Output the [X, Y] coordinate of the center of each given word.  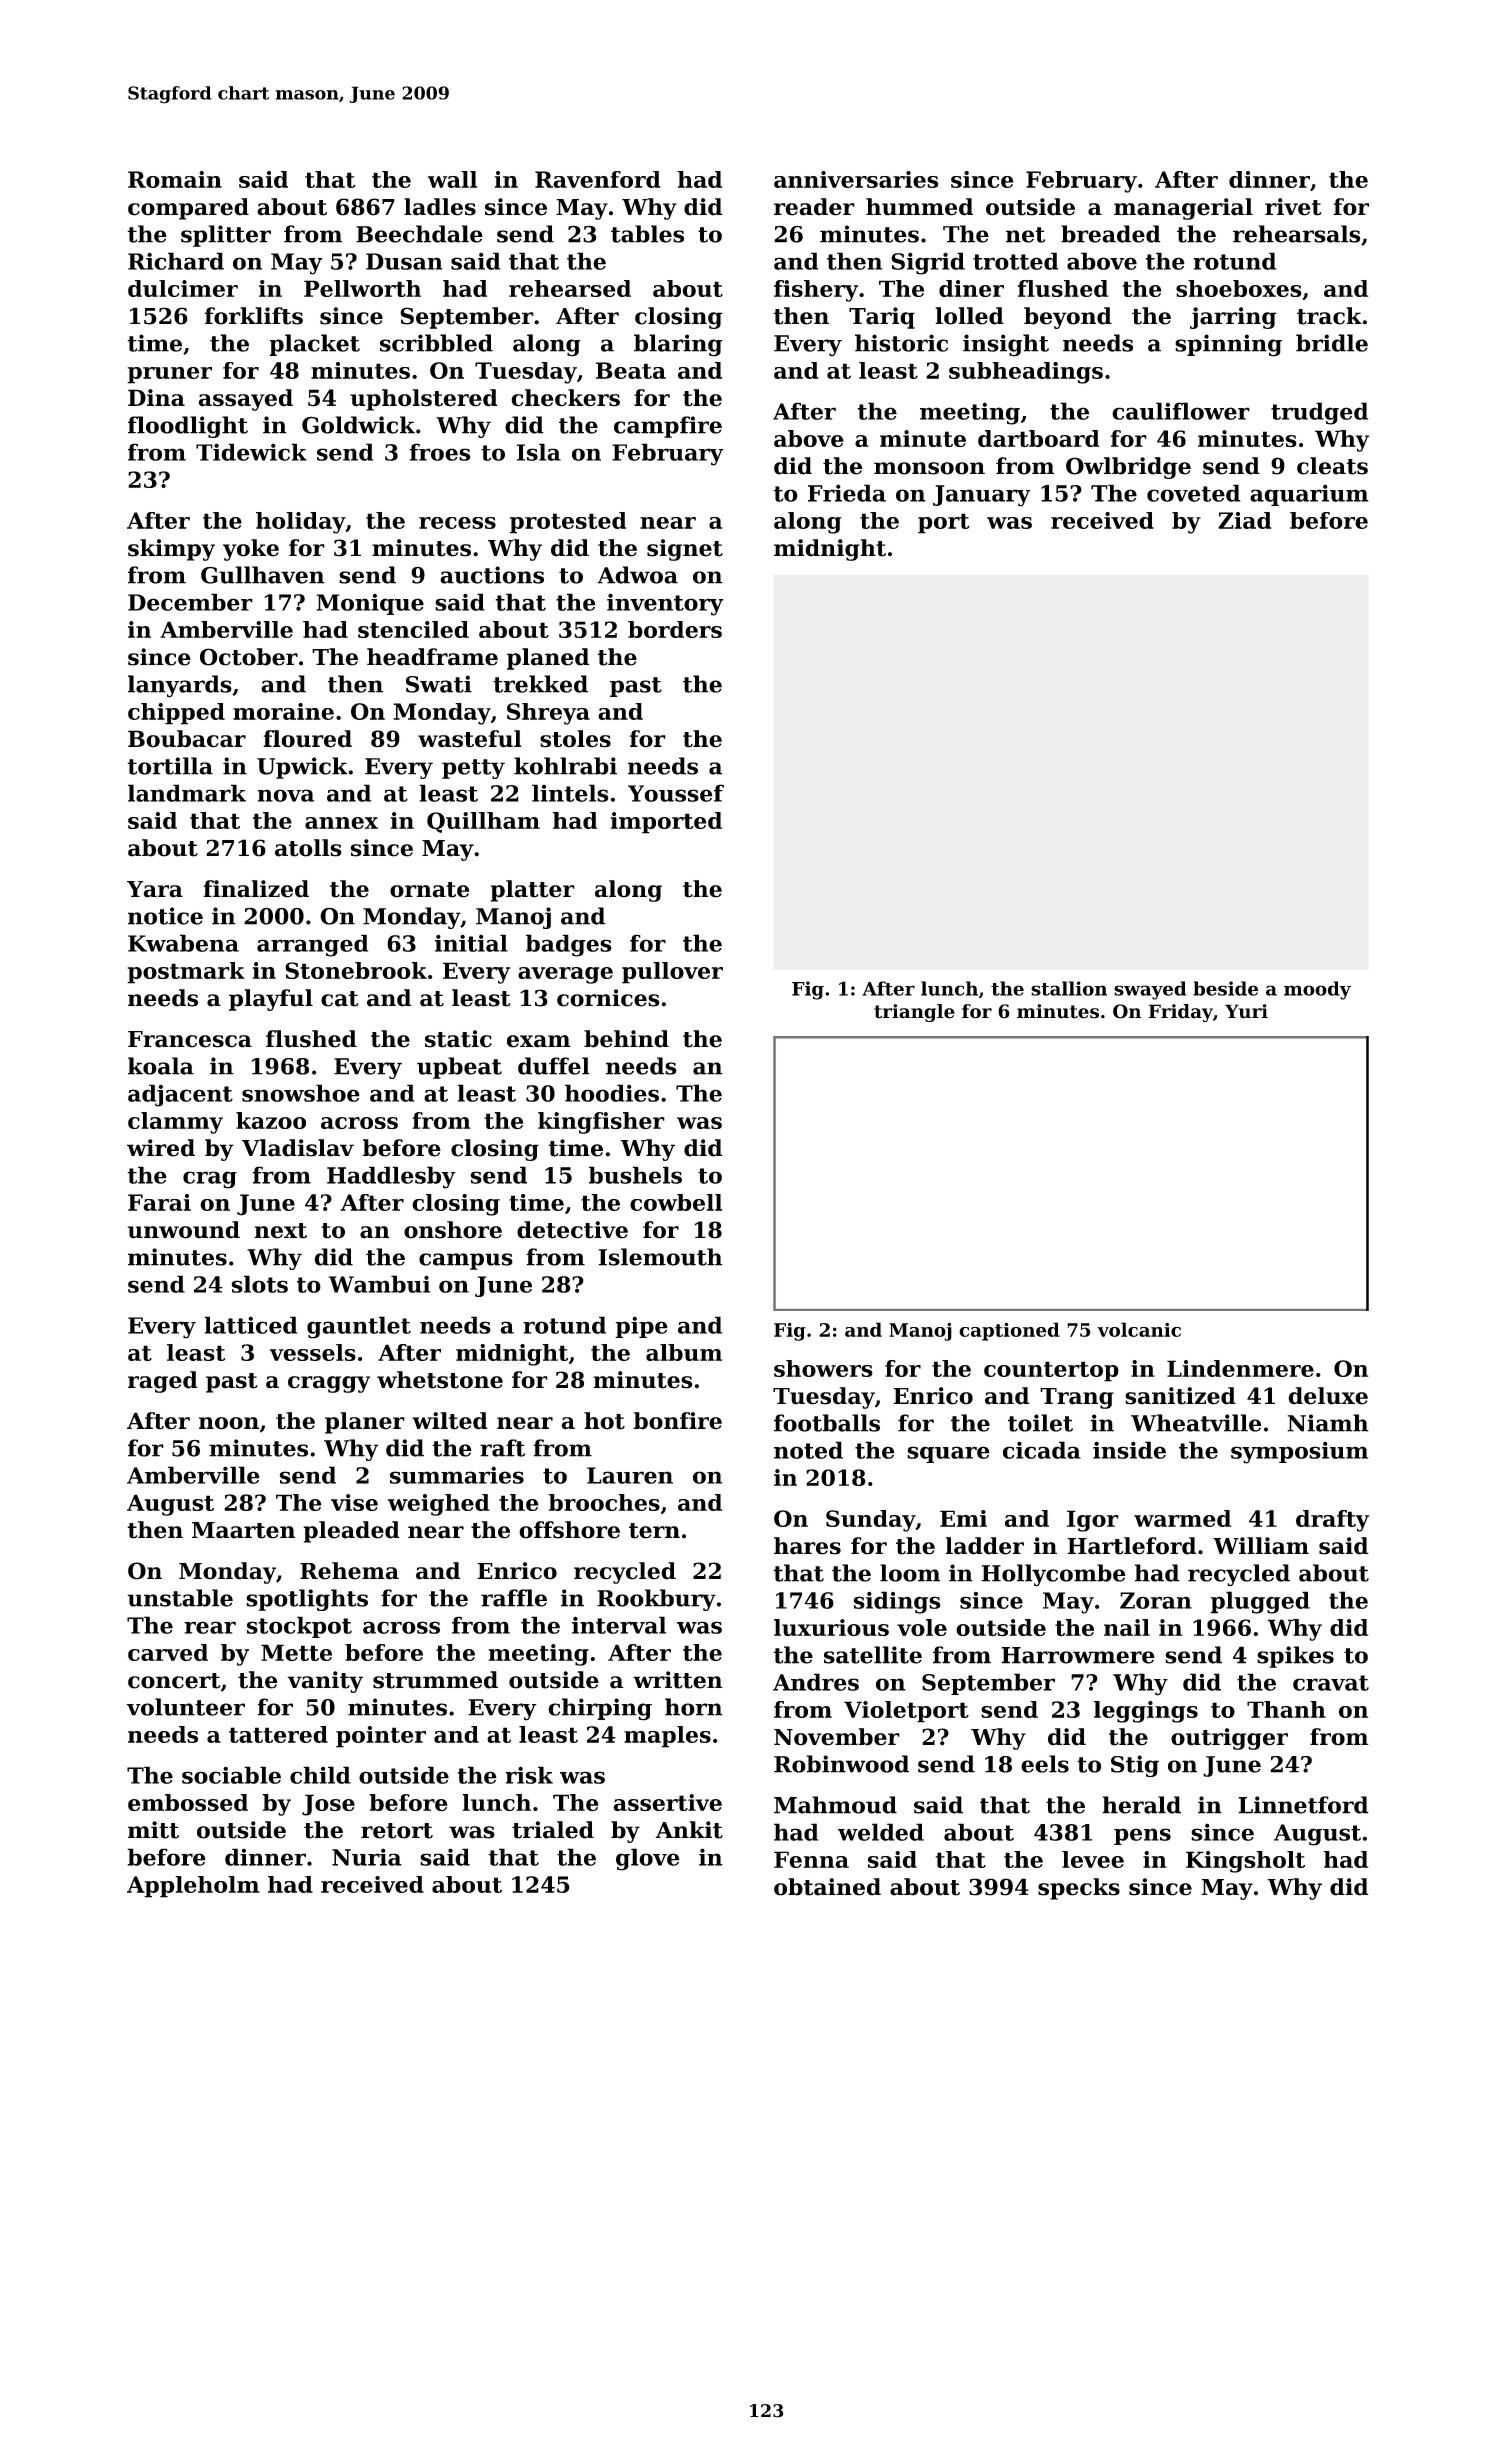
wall [452, 179]
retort [397, 1831]
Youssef [676, 793]
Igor [1093, 1521]
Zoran [1156, 1600]
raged [163, 1382]
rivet [1293, 207]
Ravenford [597, 179]
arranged [312, 945]
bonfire [677, 1421]
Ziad [1244, 520]
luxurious [831, 1627]
